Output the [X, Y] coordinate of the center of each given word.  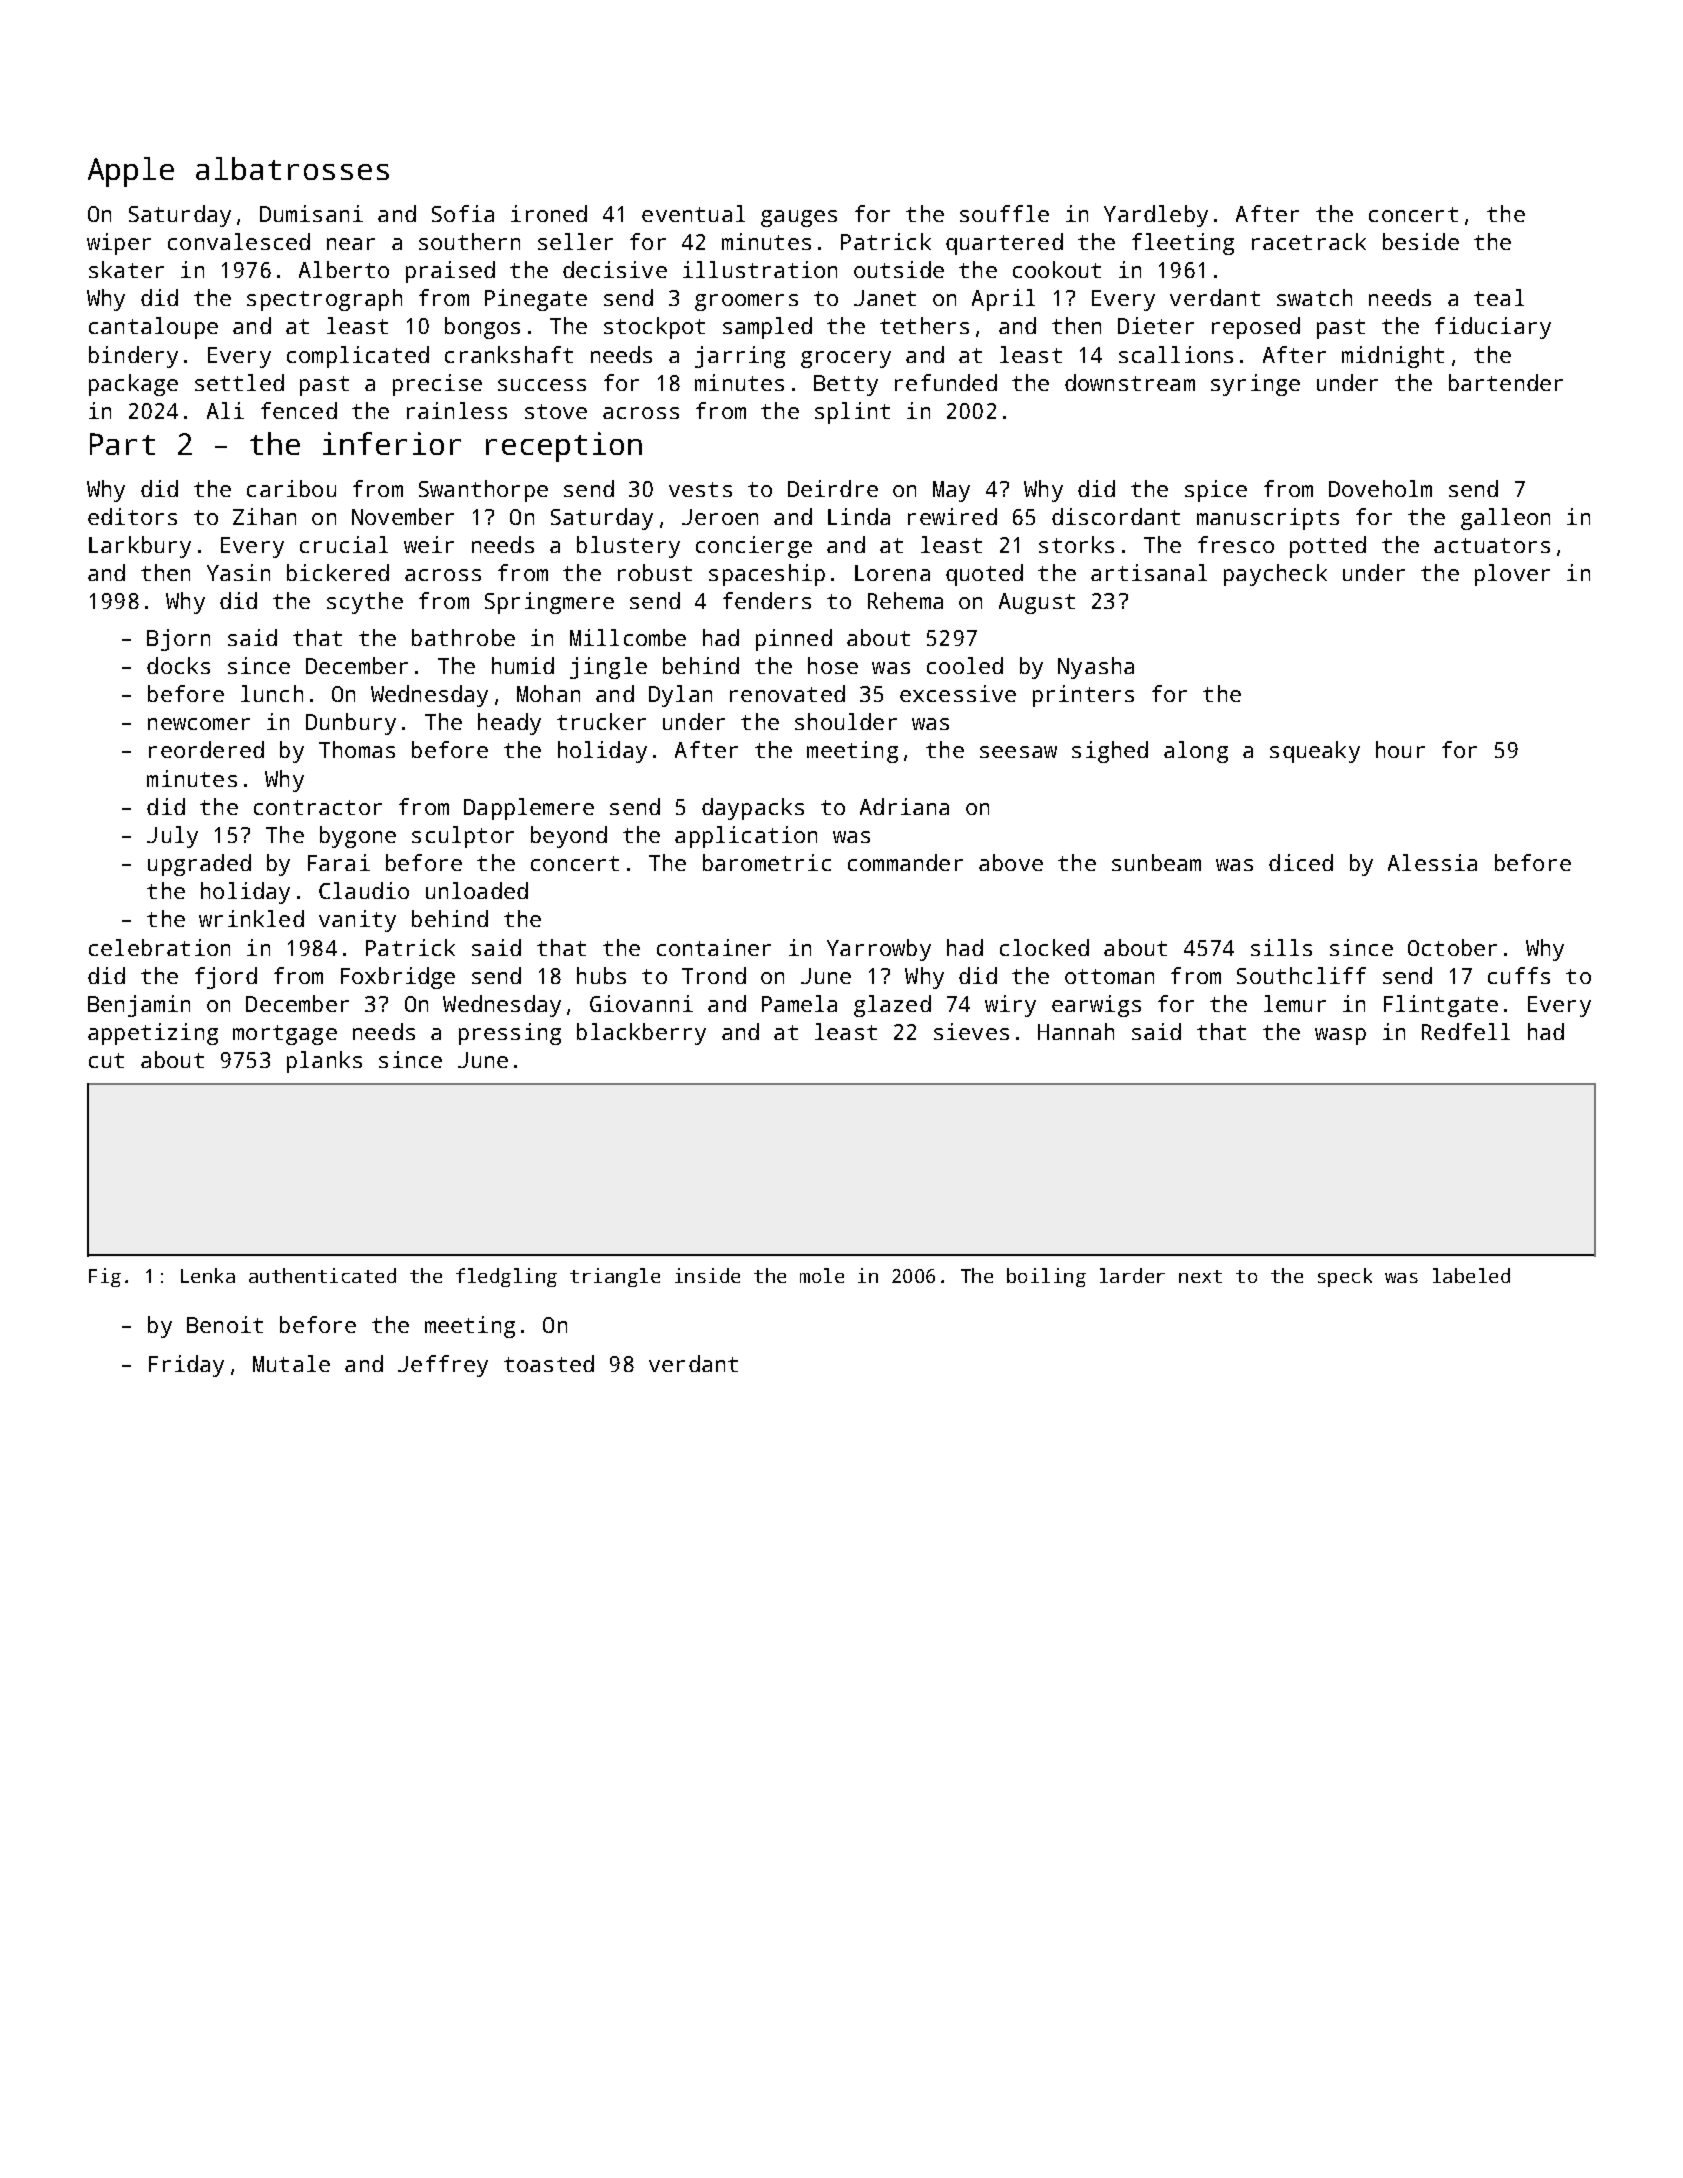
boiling [1046, 1277]
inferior [392, 443]
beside [1421, 241]
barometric [767, 862]
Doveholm [1380, 488]
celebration [159, 947]
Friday [186, 1366]
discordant [1116, 516]
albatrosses [292, 168]
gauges [799, 218]
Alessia [1432, 862]
